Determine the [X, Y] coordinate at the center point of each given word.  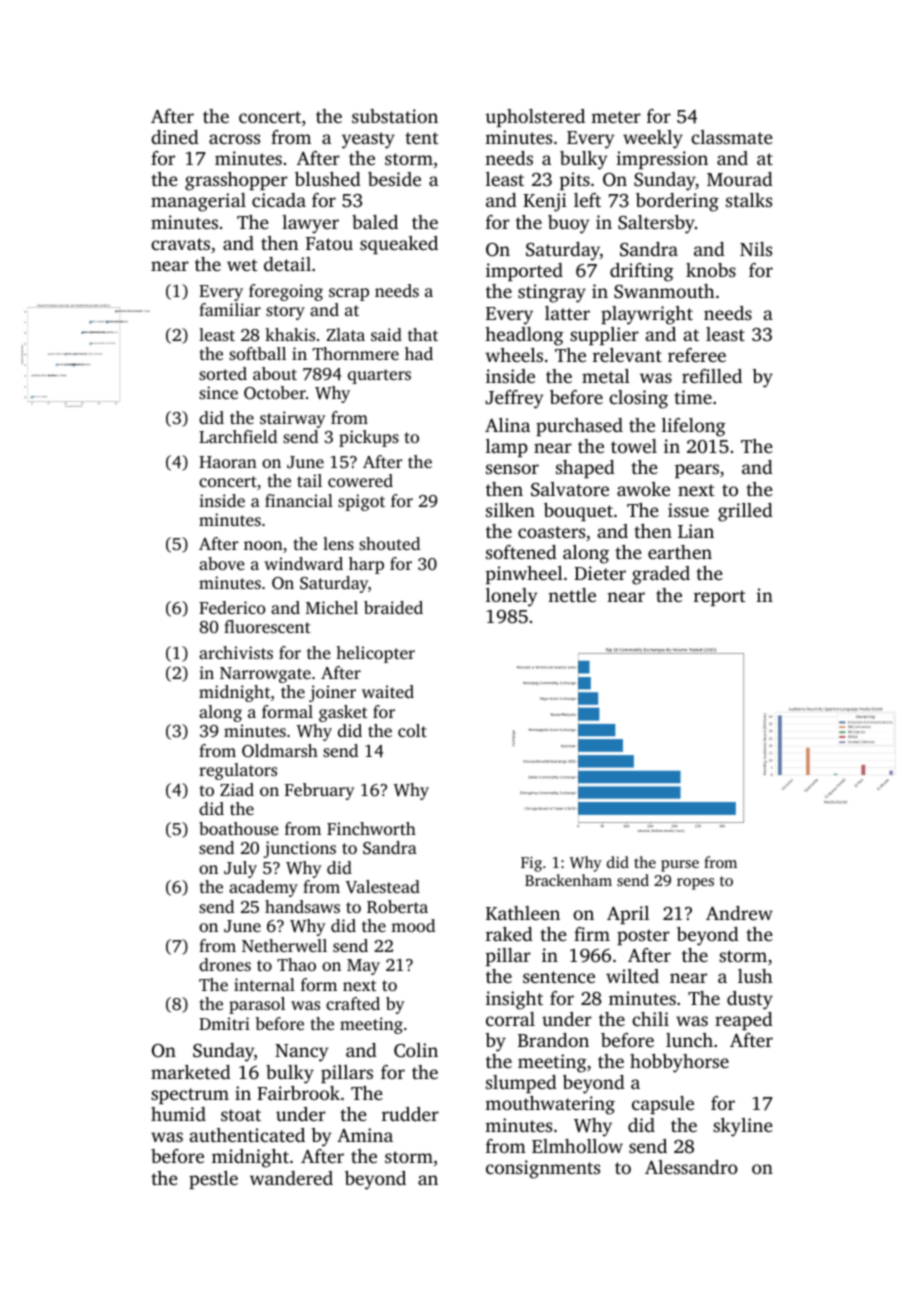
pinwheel [524, 575]
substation [395, 116]
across [234, 139]
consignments [543, 1169]
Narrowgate [265, 675]
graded [661, 575]
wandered [291, 1178]
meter [616, 117]
